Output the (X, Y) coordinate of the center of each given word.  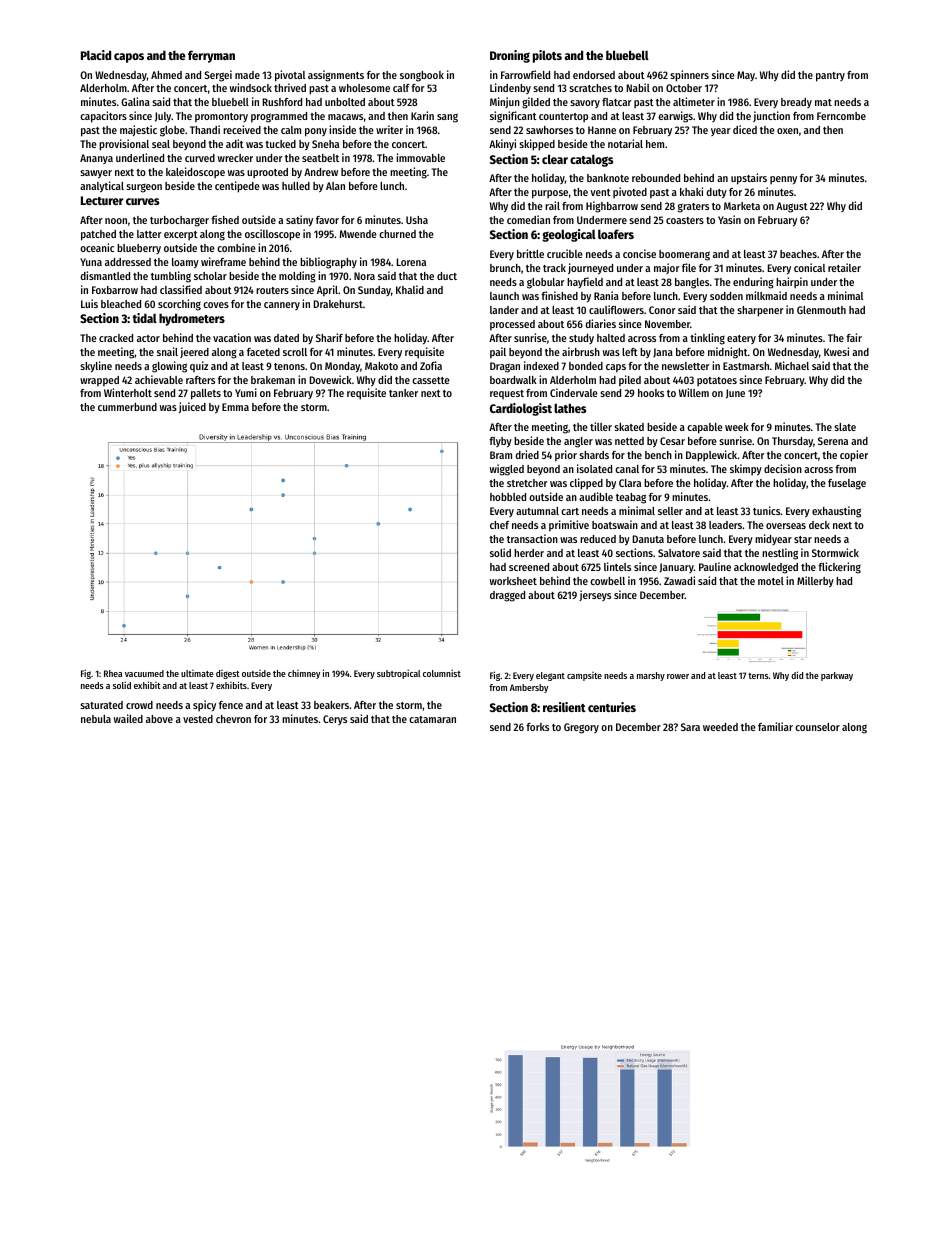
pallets (206, 394)
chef (499, 525)
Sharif (329, 337)
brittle (530, 253)
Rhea (113, 673)
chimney (304, 674)
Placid (96, 55)
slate (845, 427)
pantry (830, 77)
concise (639, 253)
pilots (547, 56)
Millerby (815, 582)
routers (272, 290)
